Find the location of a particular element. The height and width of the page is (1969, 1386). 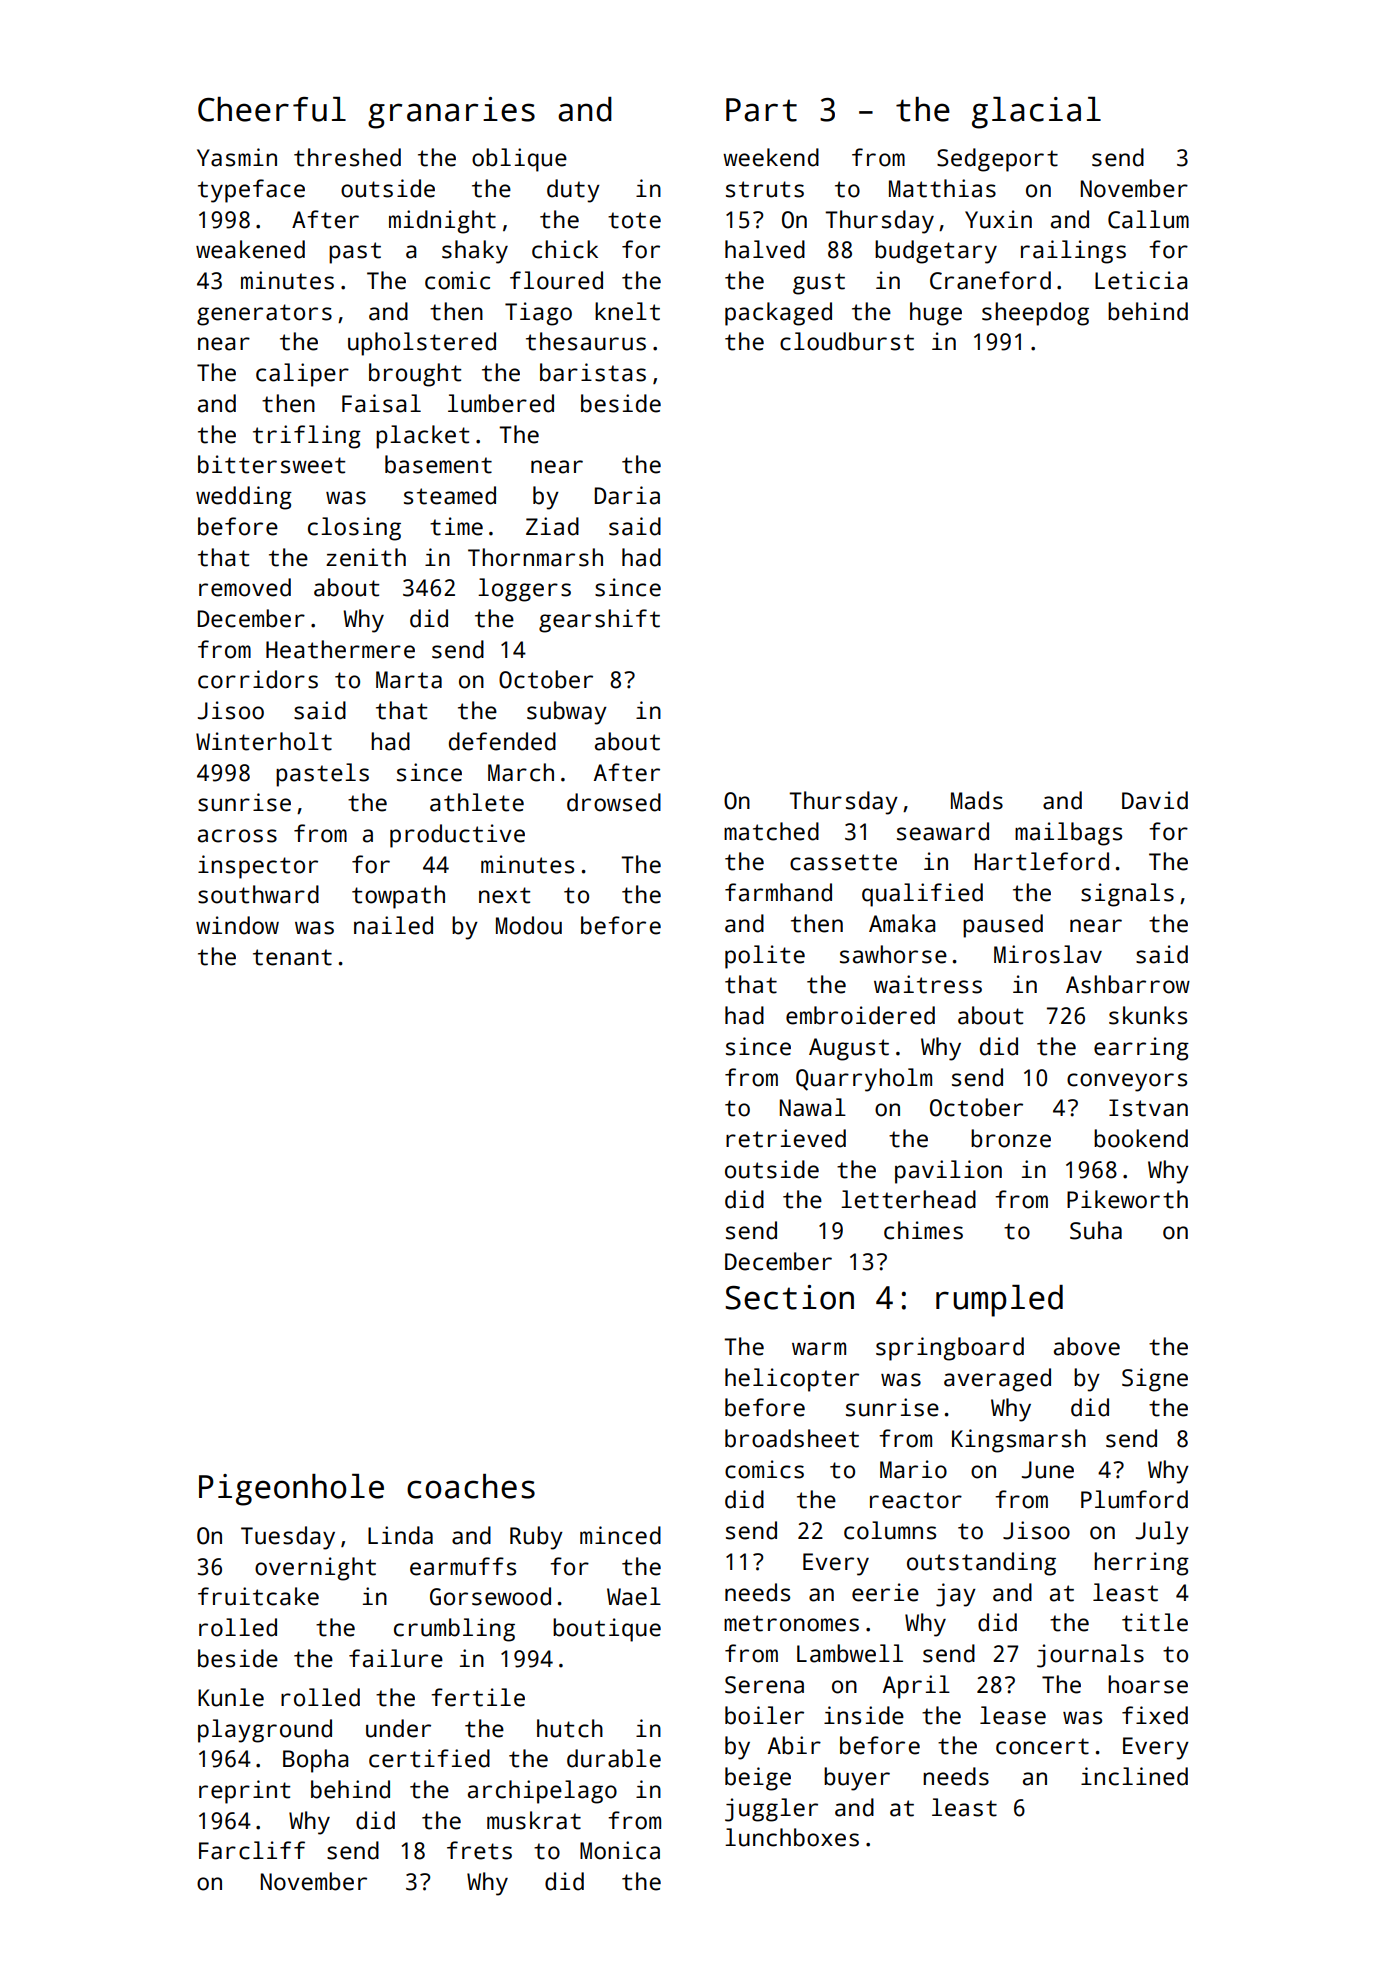

fertile is located at coordinates (478, 1697).
